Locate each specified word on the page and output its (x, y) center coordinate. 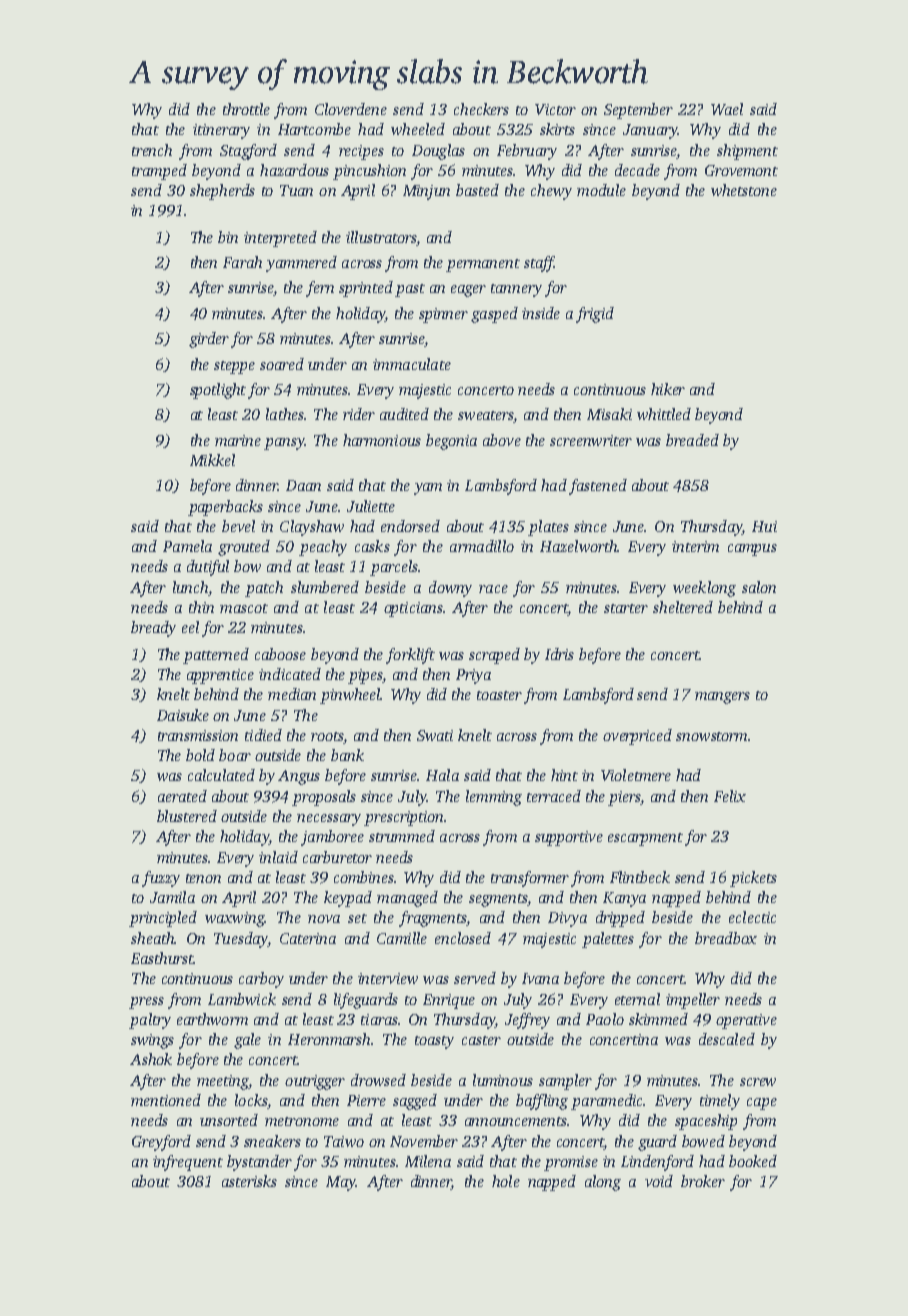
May (341, 1183)
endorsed (410, 526)
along (603, 1183)
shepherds (222, 192)
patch (264, 589)
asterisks (249, 1181)
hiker (668, 389)
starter (626, 608)
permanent (483, 265)
